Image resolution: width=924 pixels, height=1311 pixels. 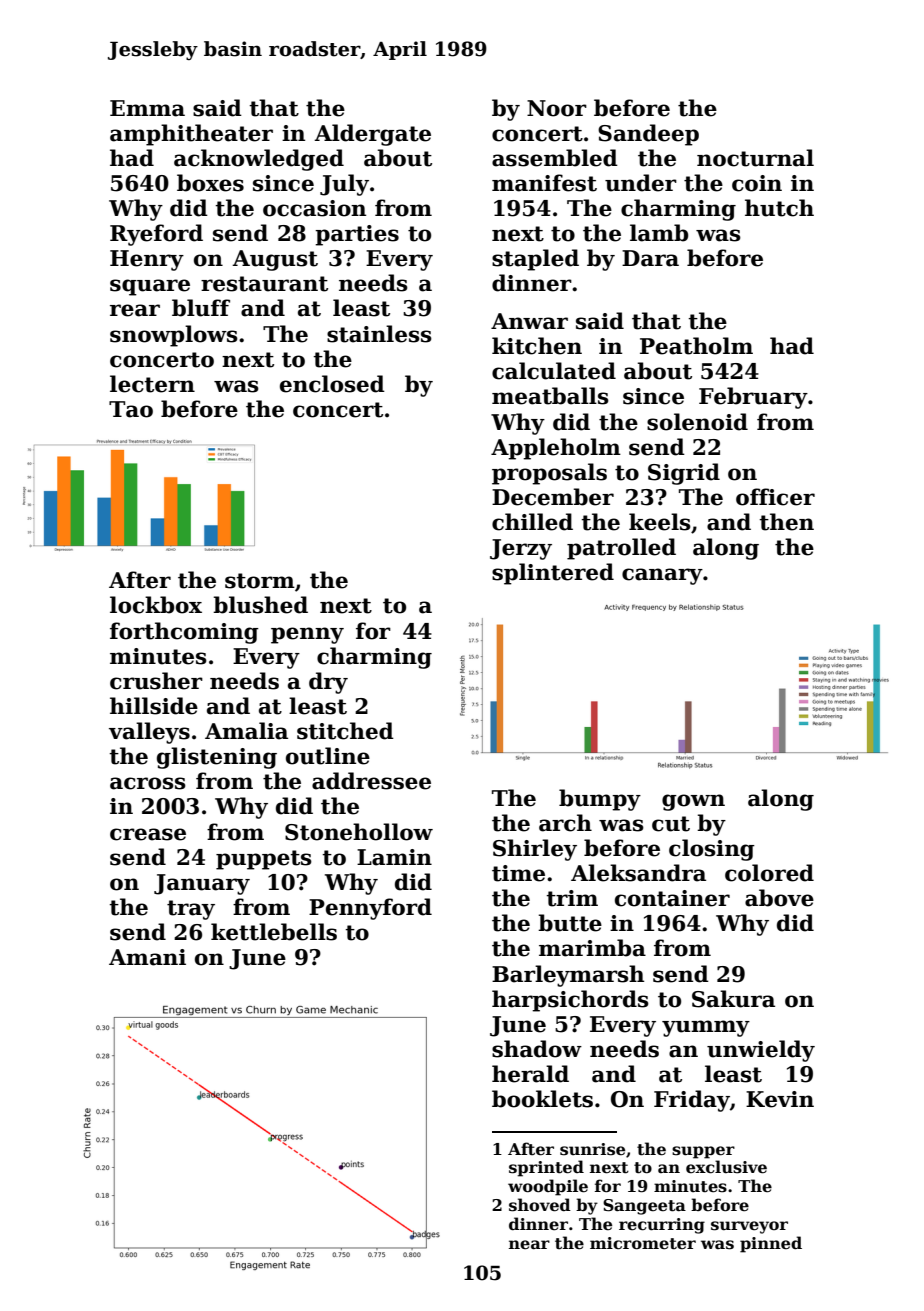 What do you see at coordinates (775, 497) in the page?
I see `officer` at bounding box center [775, 497].
